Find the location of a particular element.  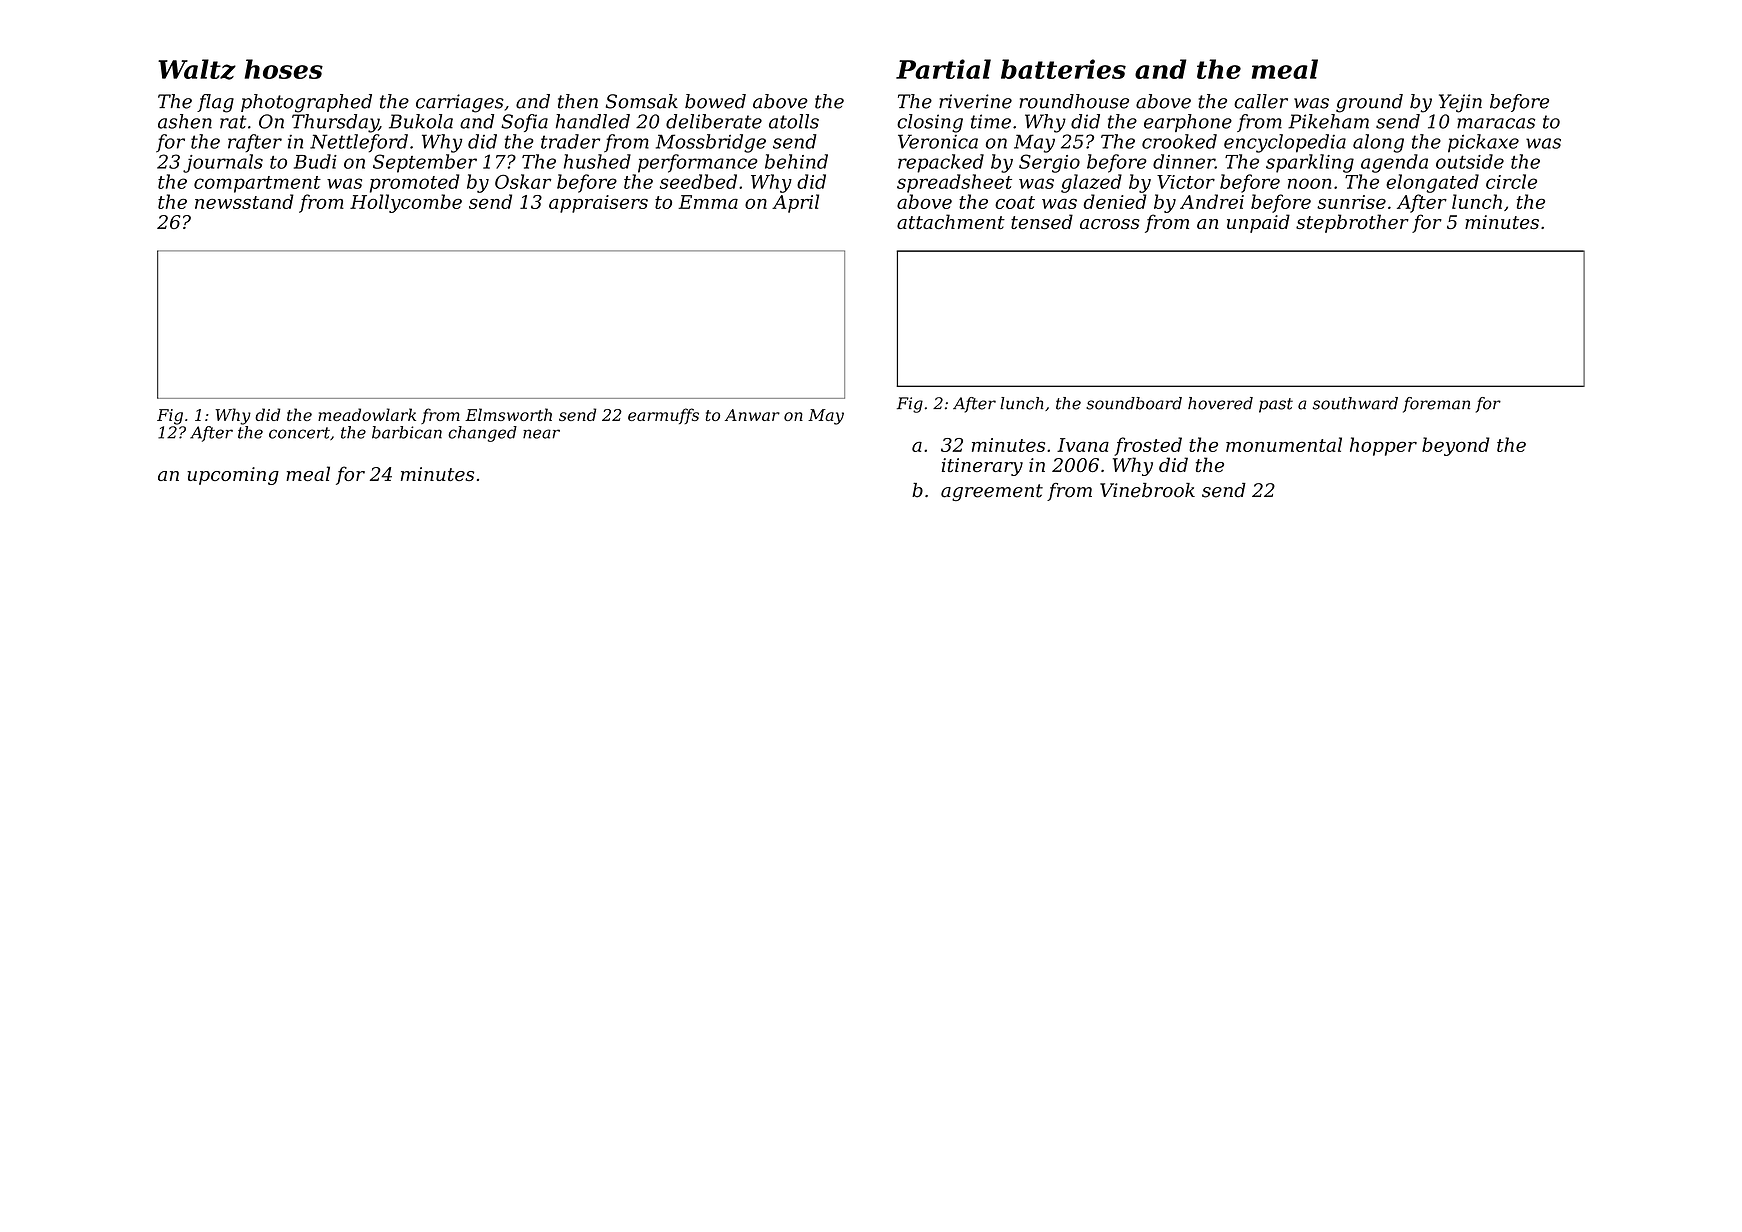

Partial is located at coordinates (943, 69).
